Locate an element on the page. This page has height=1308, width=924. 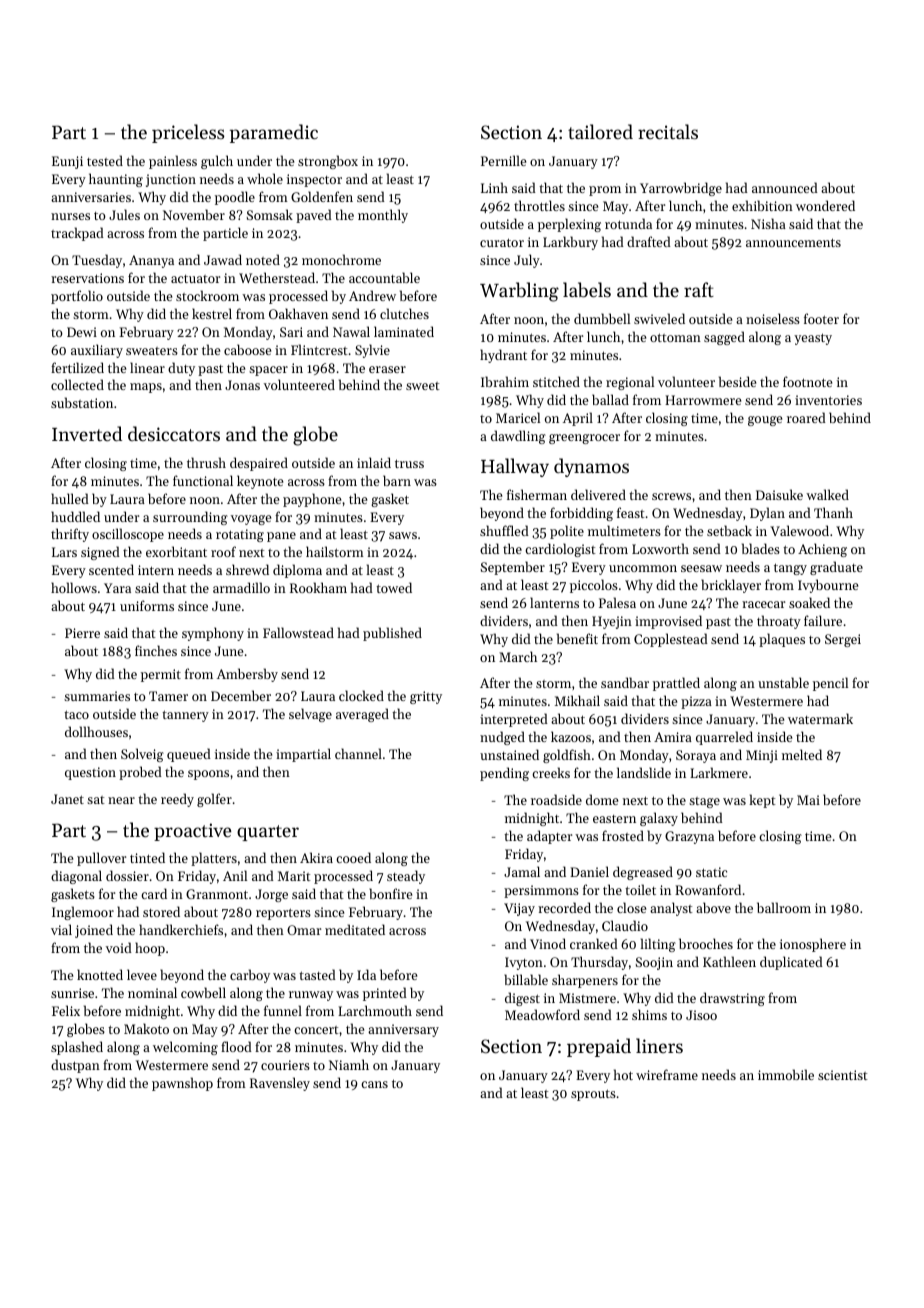
pending is located at coordinates (504, 774).
